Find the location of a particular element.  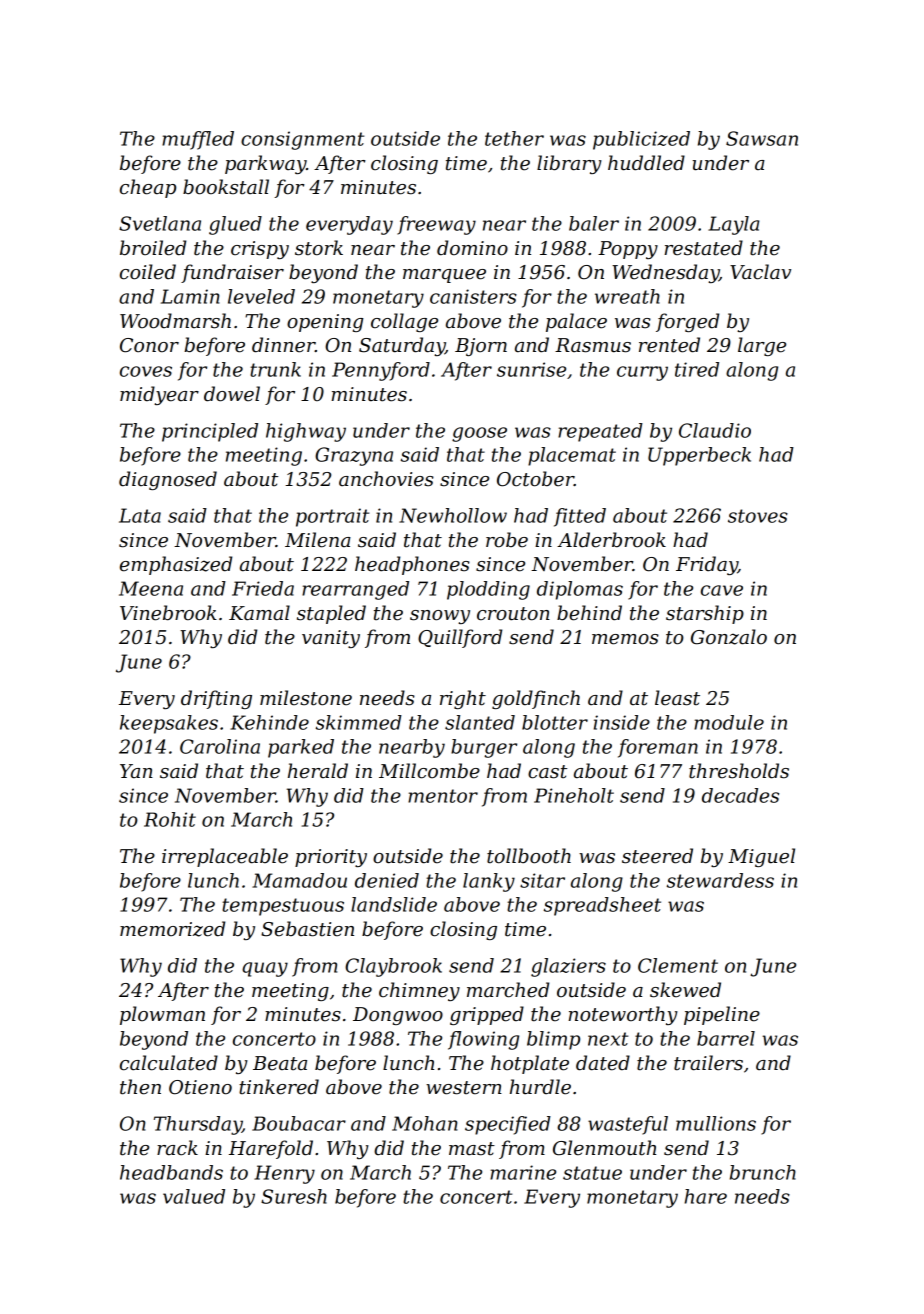

memos is located at coordinates (625, 639).
